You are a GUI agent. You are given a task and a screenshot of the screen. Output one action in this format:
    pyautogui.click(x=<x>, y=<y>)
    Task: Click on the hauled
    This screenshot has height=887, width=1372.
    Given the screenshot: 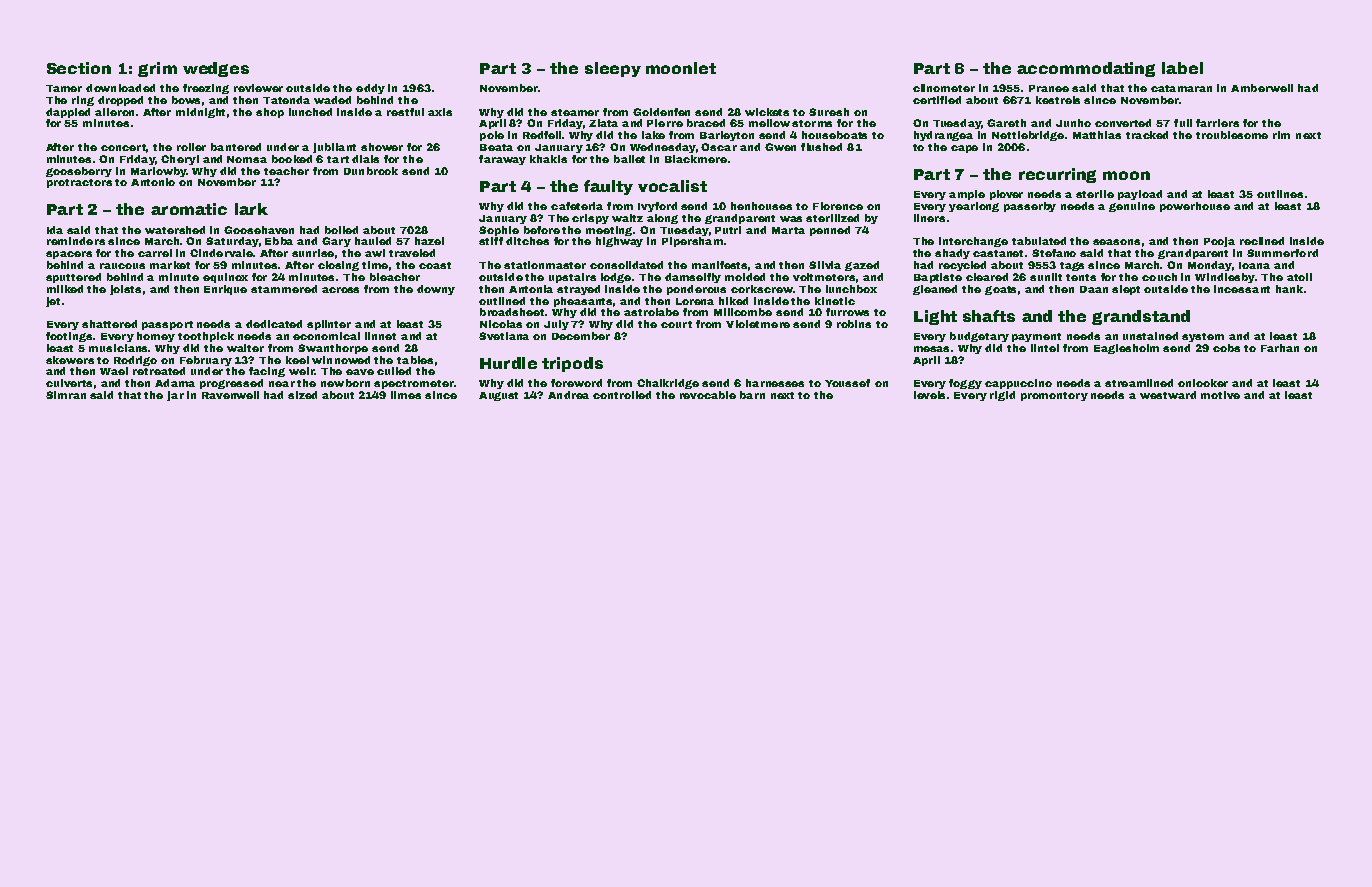 What is the action you would take?
    pyautogui.click(x=373, y=241)
